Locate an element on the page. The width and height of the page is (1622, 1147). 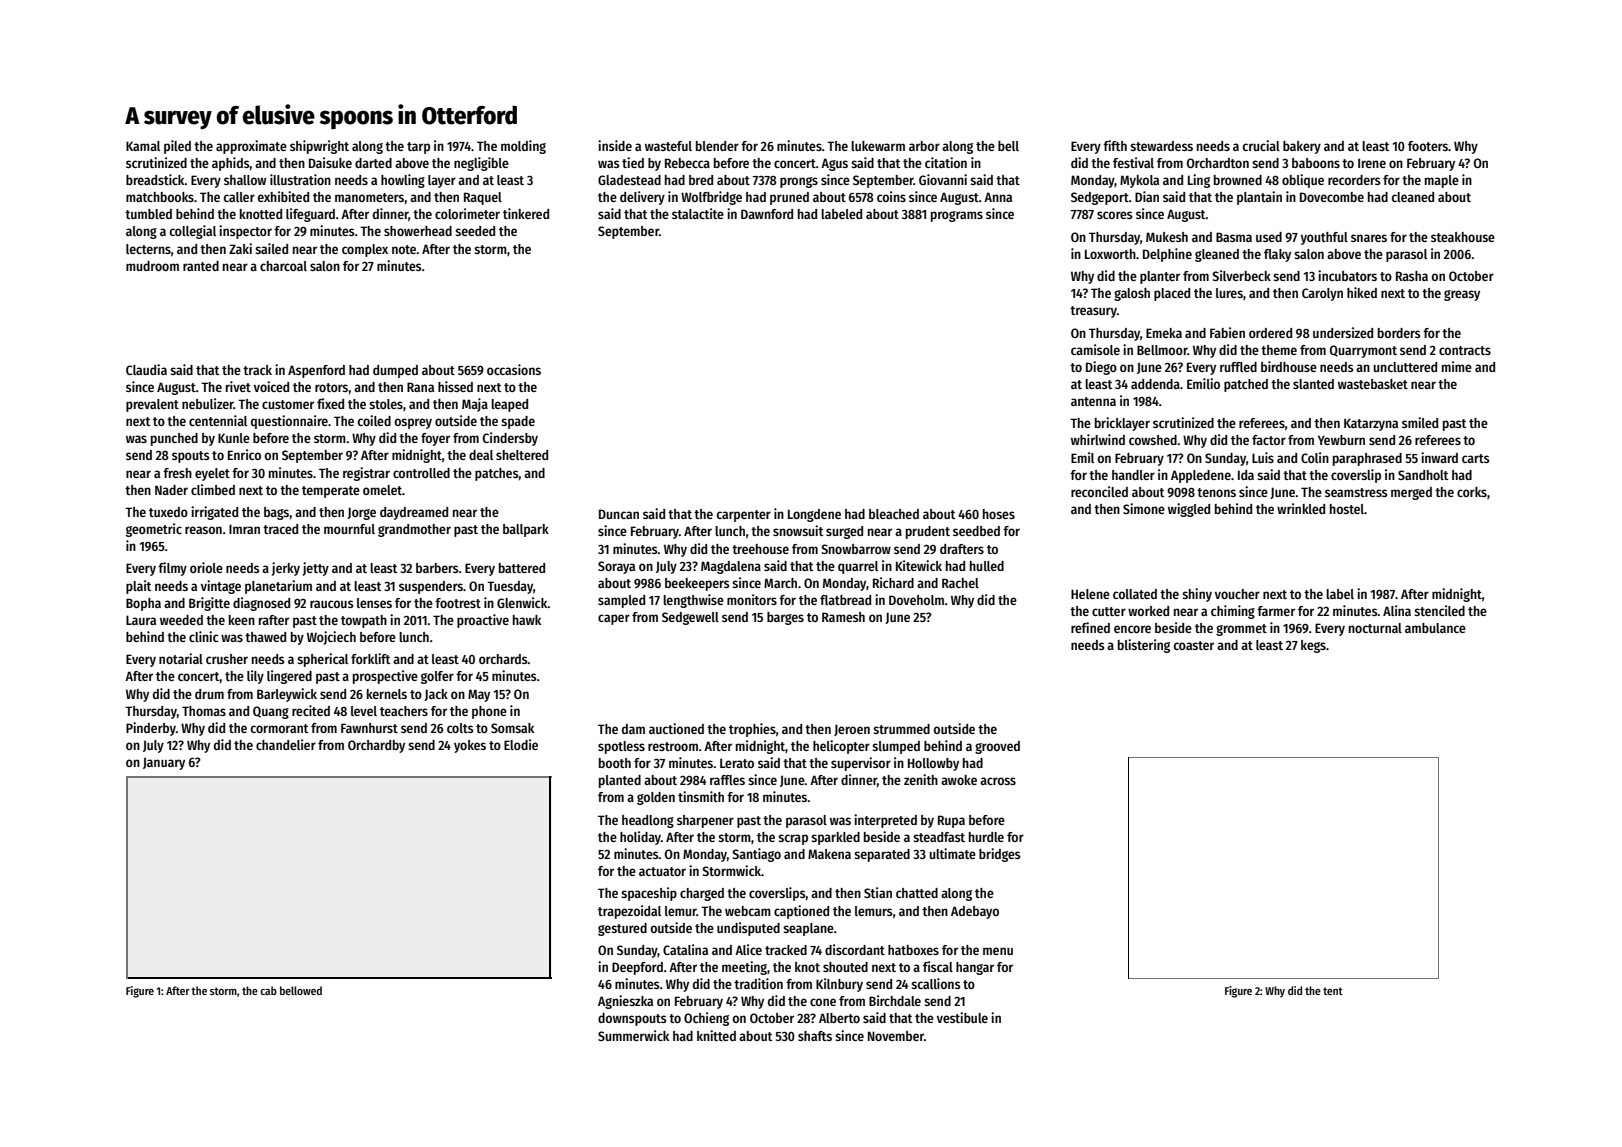
across is located at coordinates (998, 781).
